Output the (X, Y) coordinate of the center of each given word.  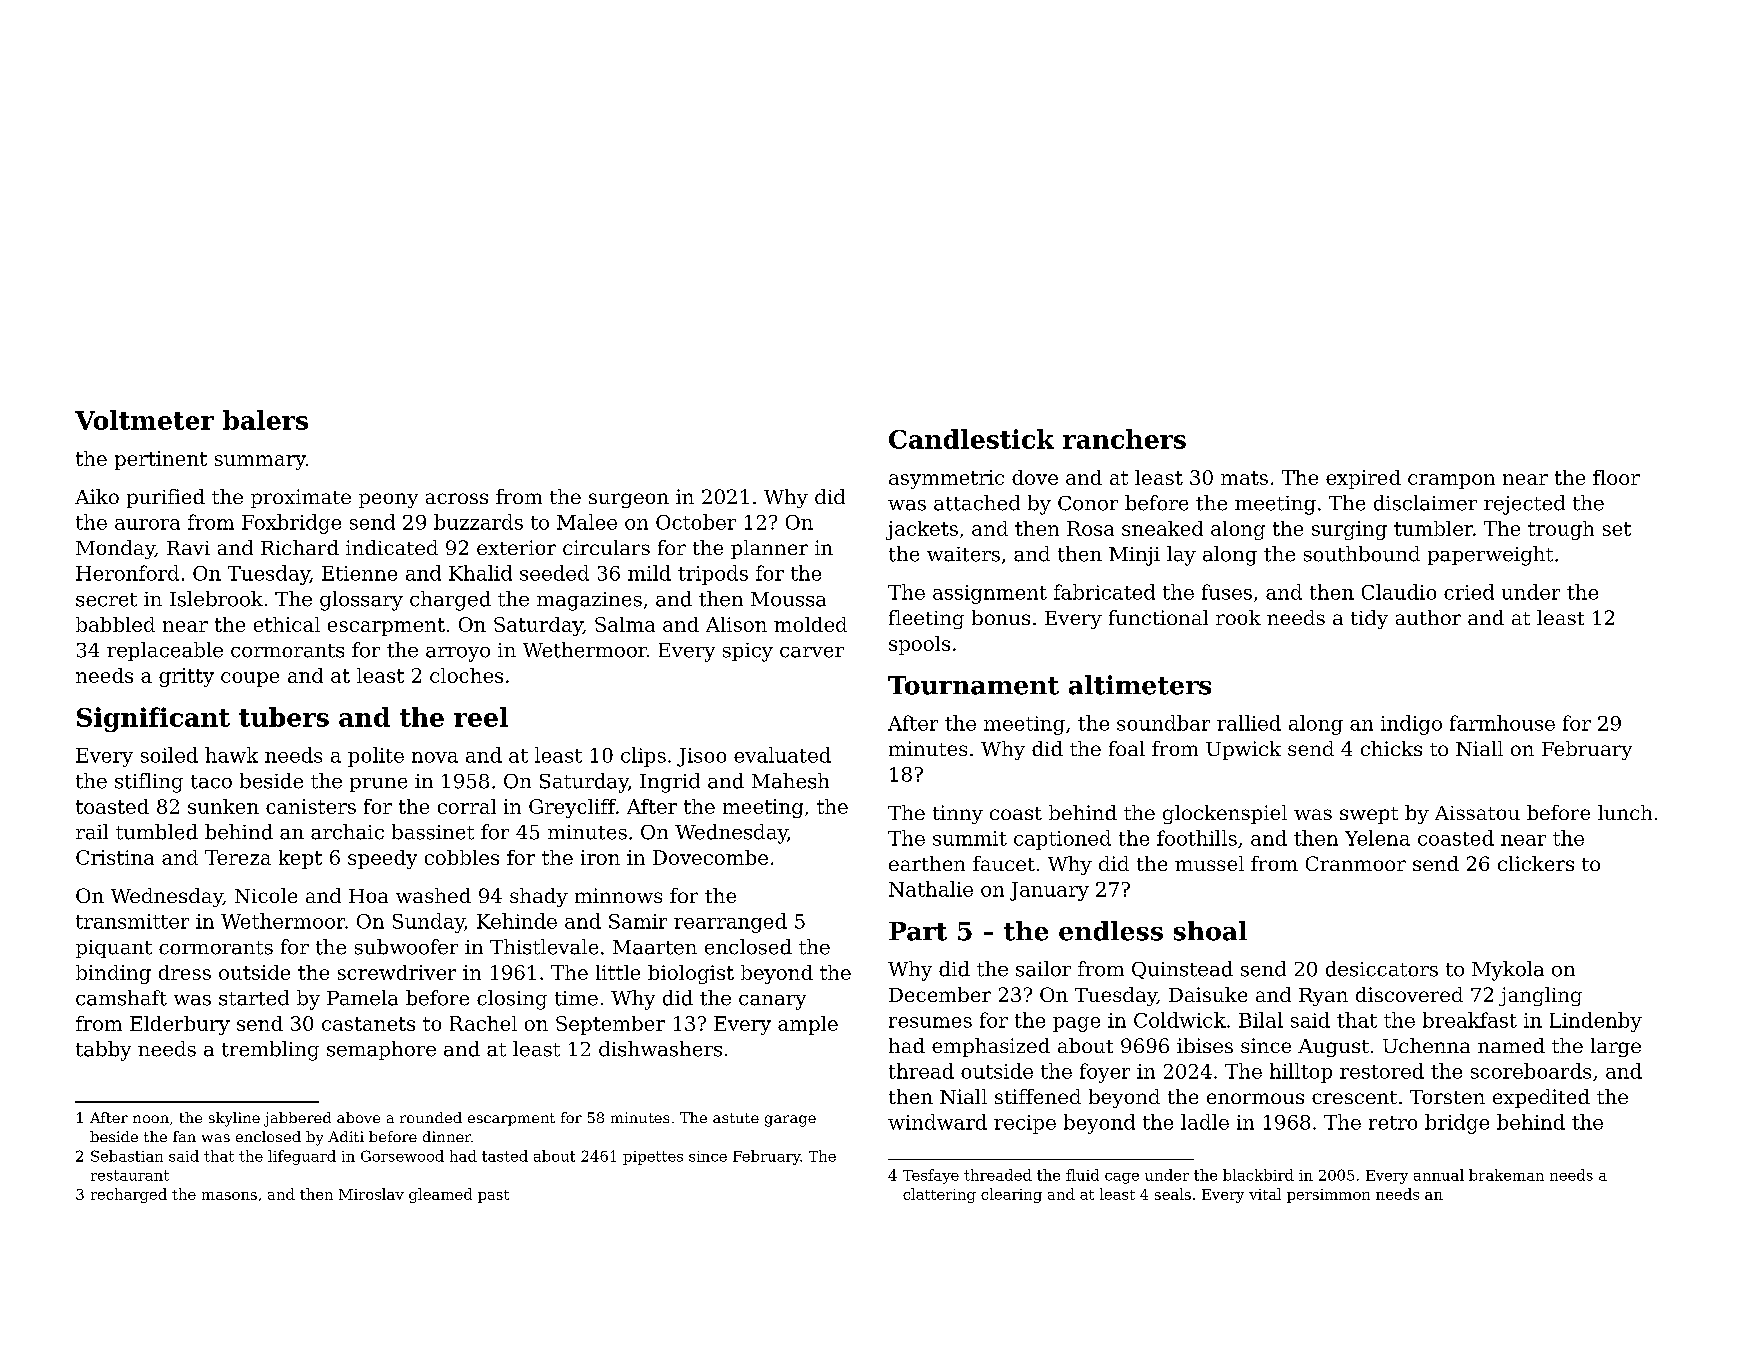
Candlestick (971, 439)
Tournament (973, 685)
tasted (505, 1156)
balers (265, 420)
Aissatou (1477, 813)
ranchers (1124, 439)
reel (481, 717)
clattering (939, 1195)
